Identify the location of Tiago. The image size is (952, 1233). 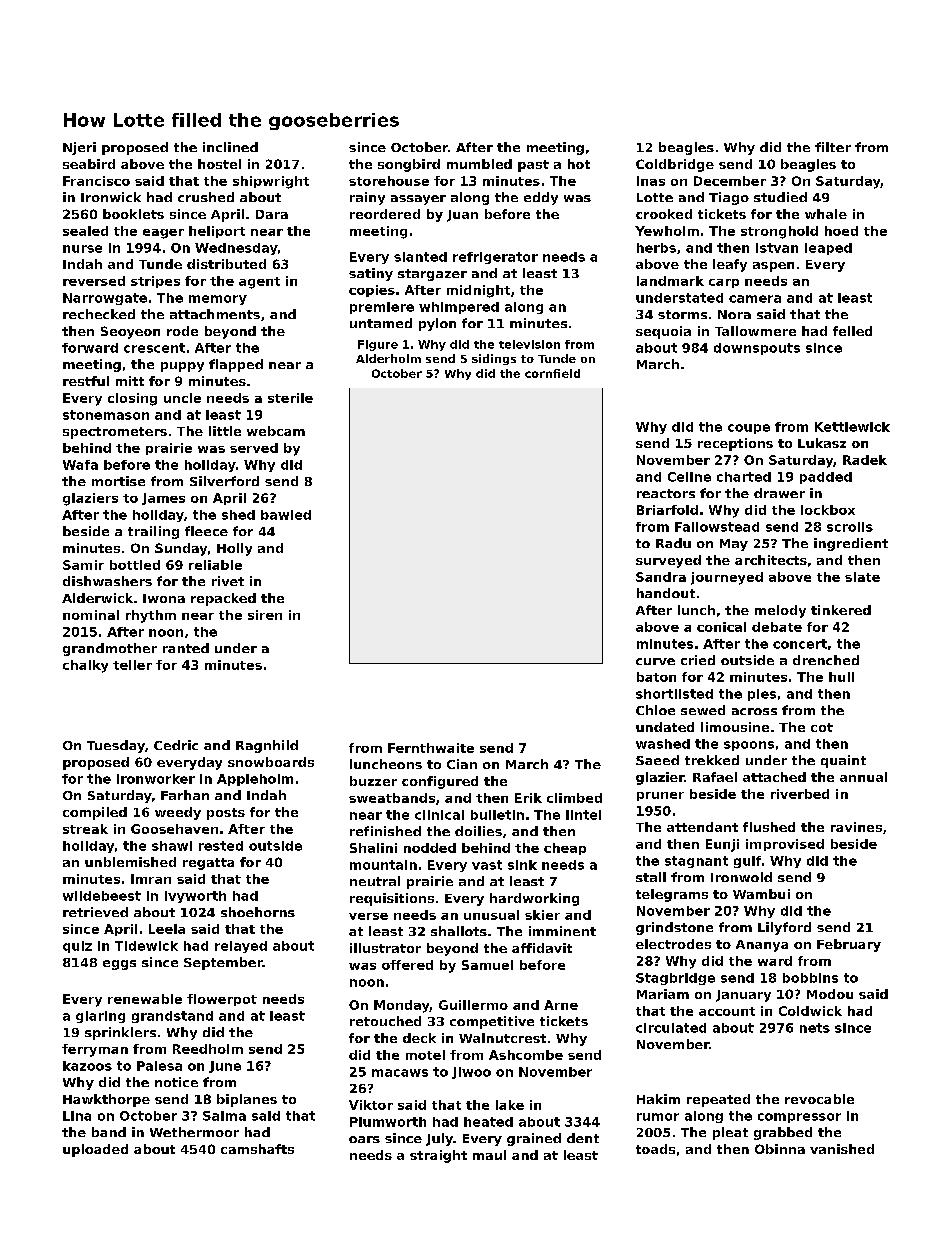
(729, 198).
